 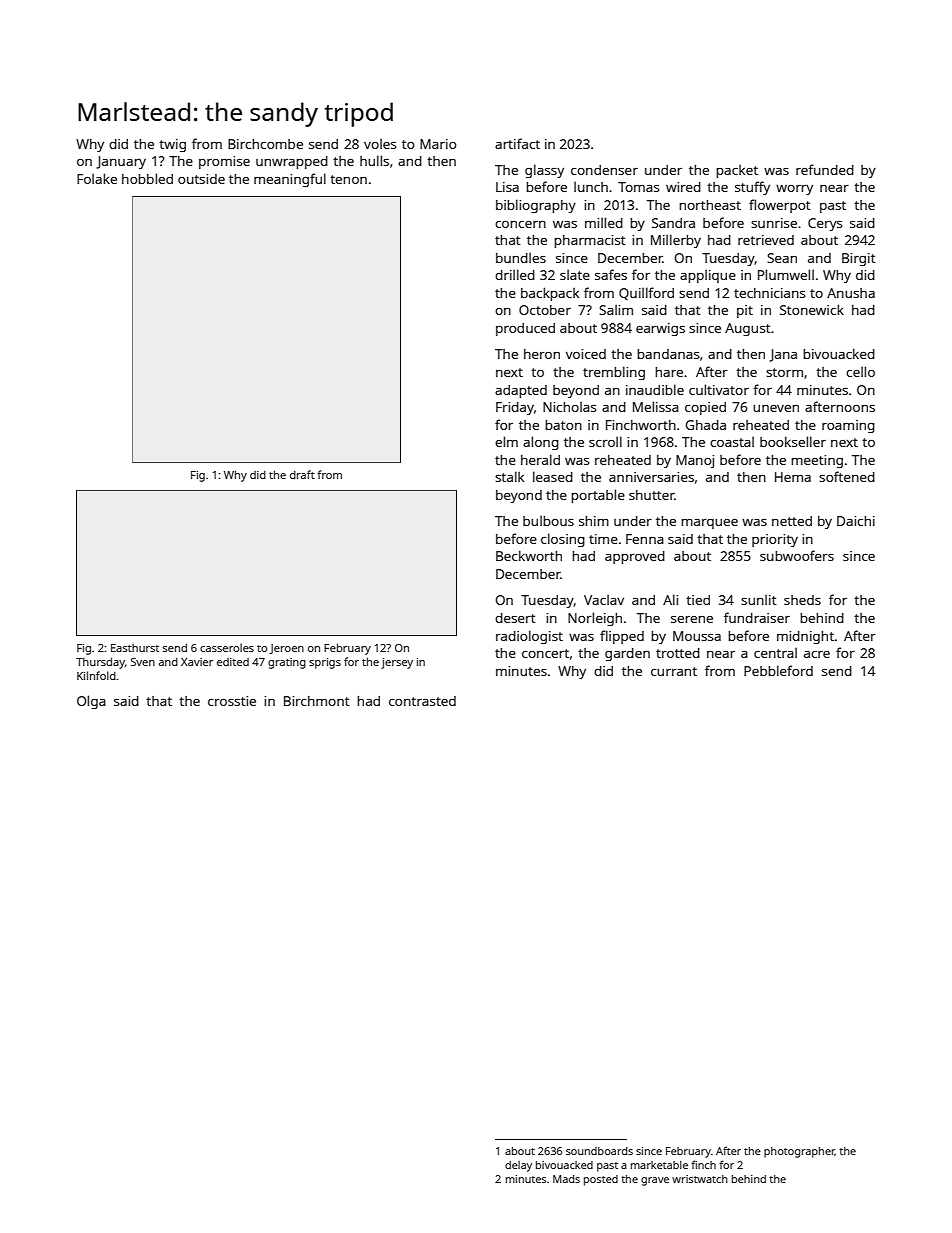 What do you see at coordinates (518, 1166) in the screenshot?
I see `delay` at bounding box center [518, 1166].
